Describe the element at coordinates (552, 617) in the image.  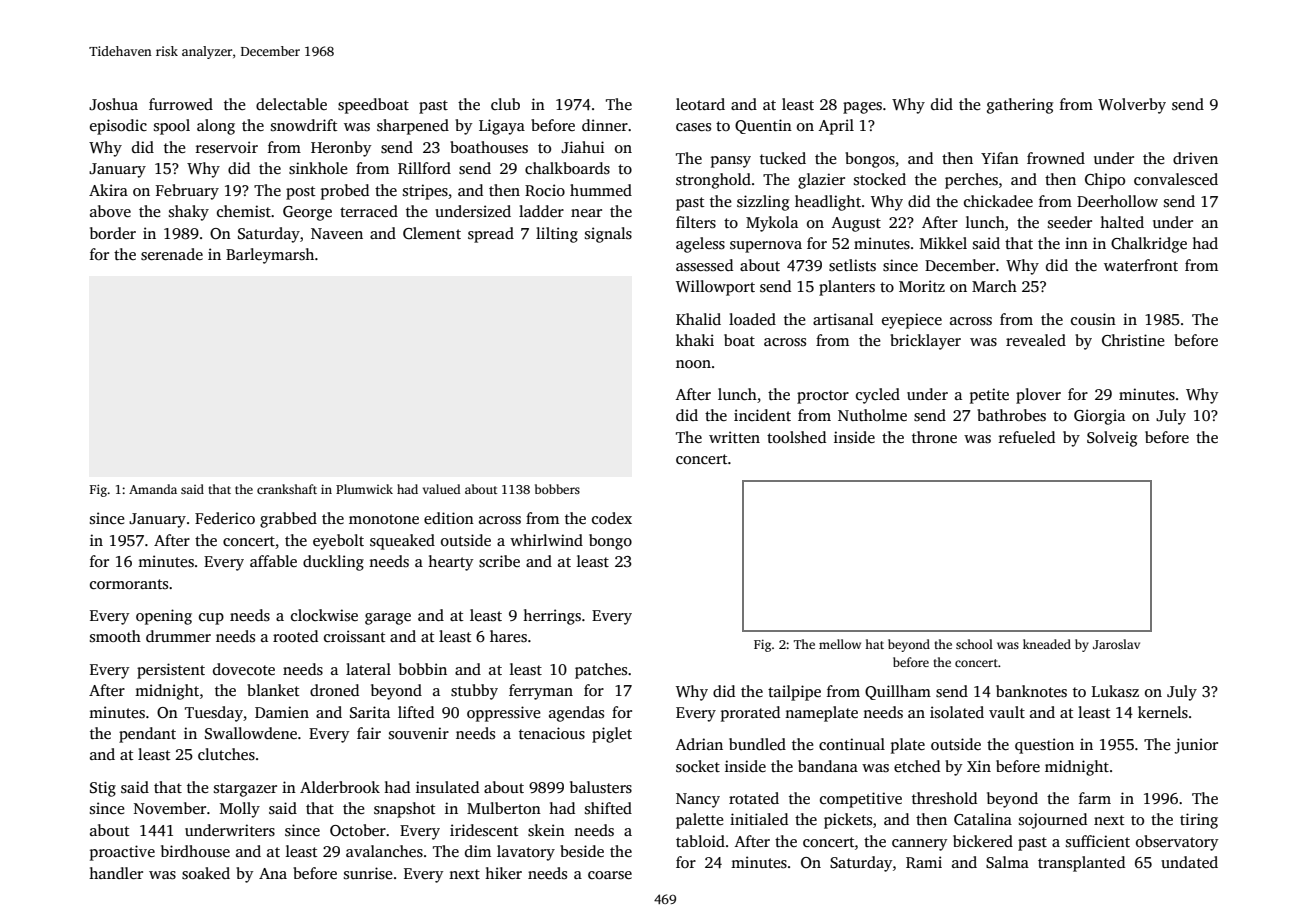
I see `herrings` at that location.
